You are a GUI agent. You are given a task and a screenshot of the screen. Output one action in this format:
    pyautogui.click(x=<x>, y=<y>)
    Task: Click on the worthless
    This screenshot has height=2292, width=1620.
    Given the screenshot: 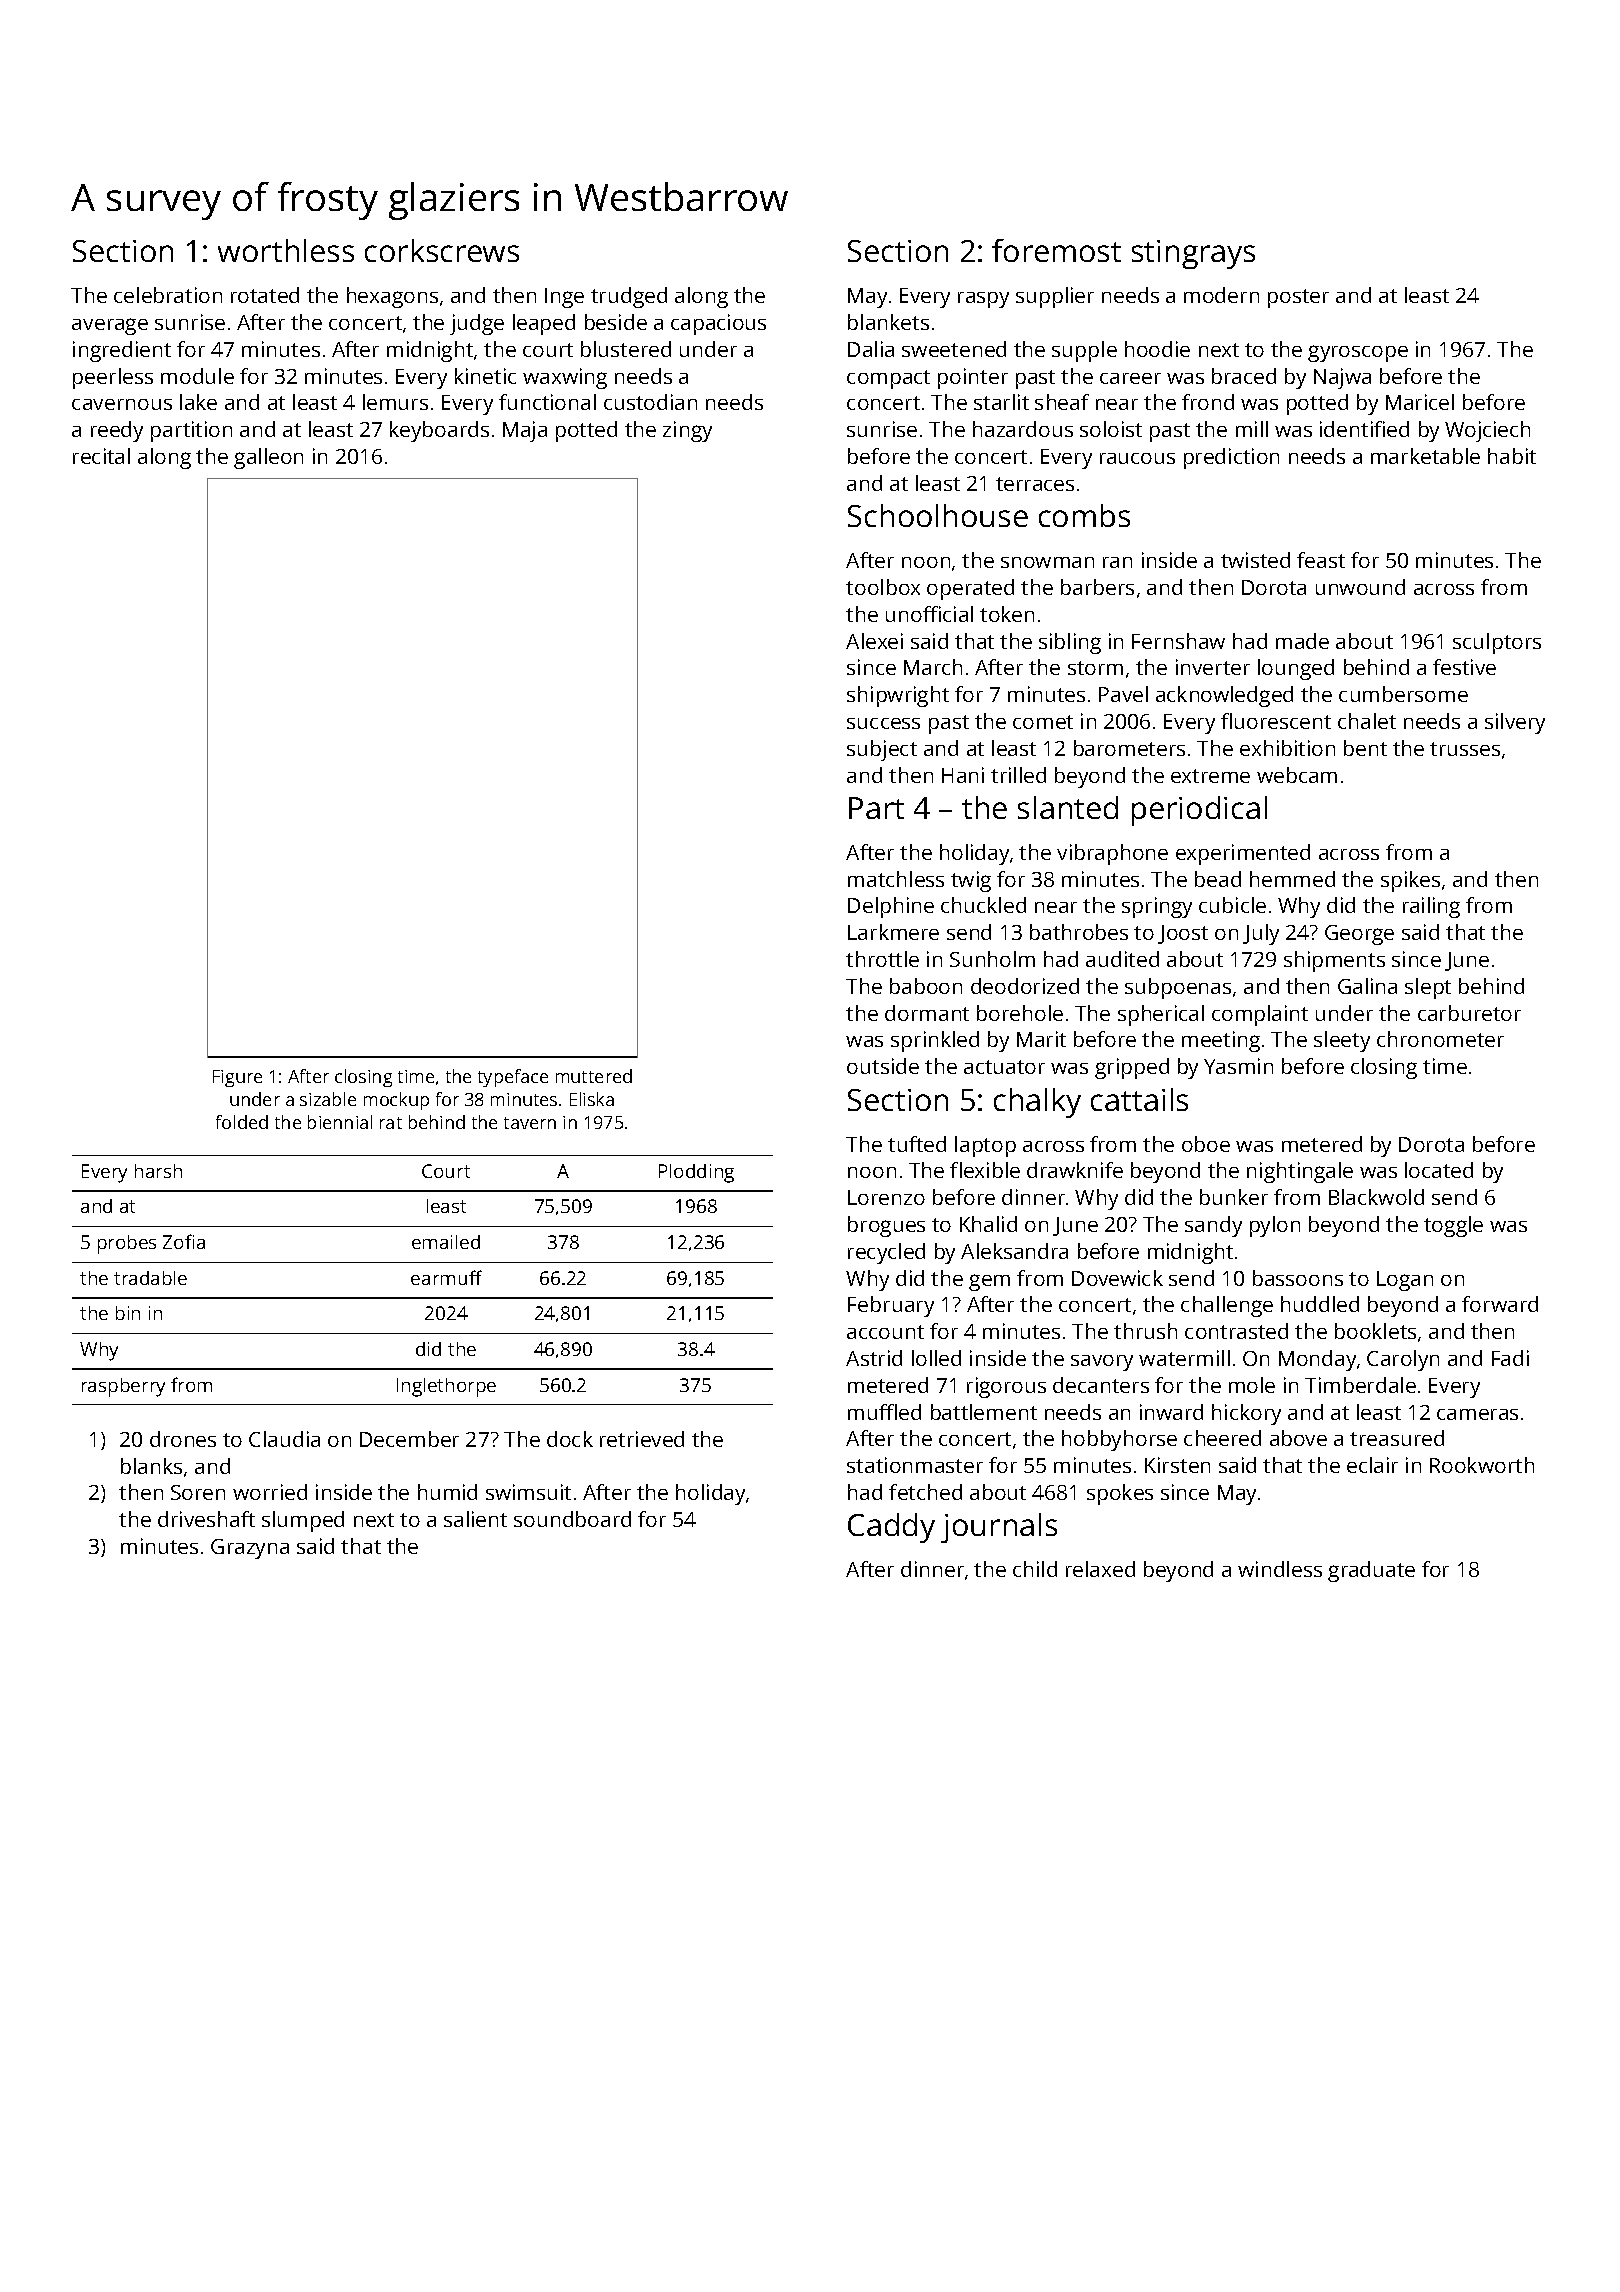 What is the action you would take?
    pyautogui.click(x=286, y=250)
